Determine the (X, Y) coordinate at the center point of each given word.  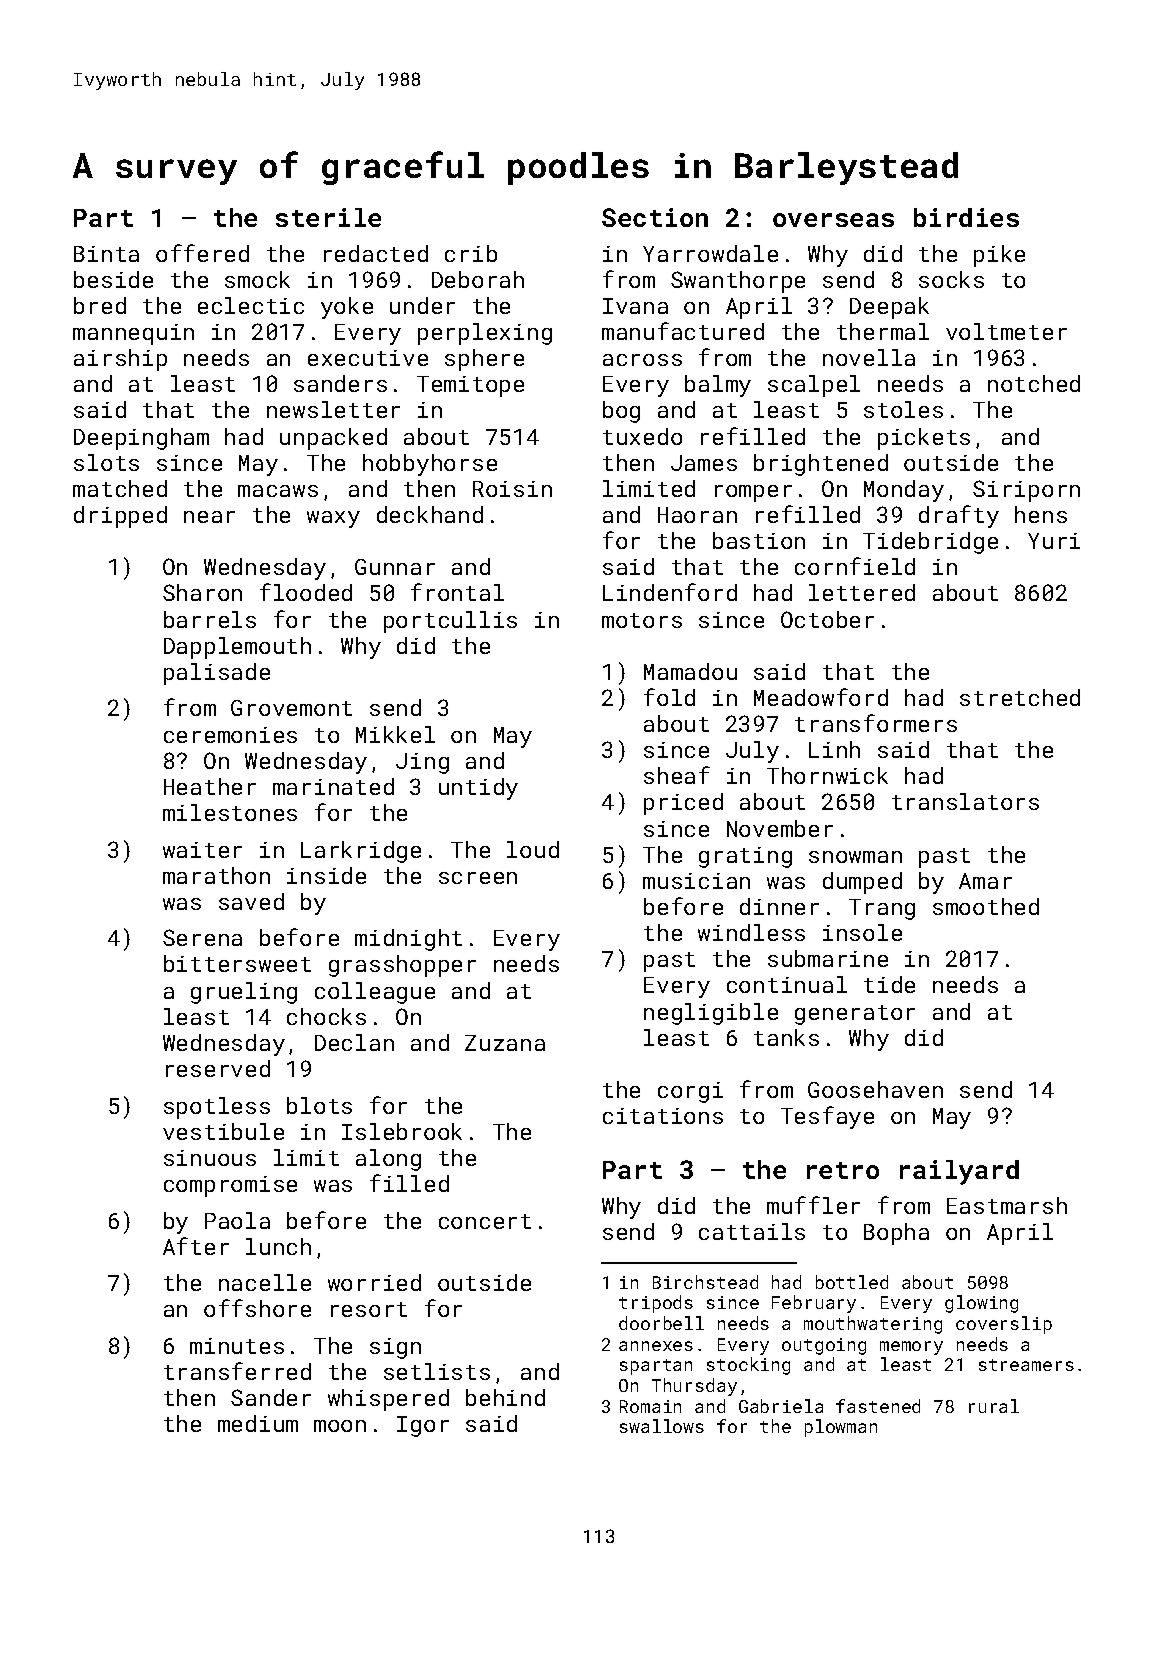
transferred (237, 1371)
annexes (656, 1346)
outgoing (824, 1346)
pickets (924, 439)
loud (533, 849)
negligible (711, 1014)
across (642, 360)
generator (855, 1015)
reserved (218, 1068)
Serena (202, 937)
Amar (985, 881)
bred (100, 305)
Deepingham (141, 439)
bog (621, 412)
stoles (903, 409)
